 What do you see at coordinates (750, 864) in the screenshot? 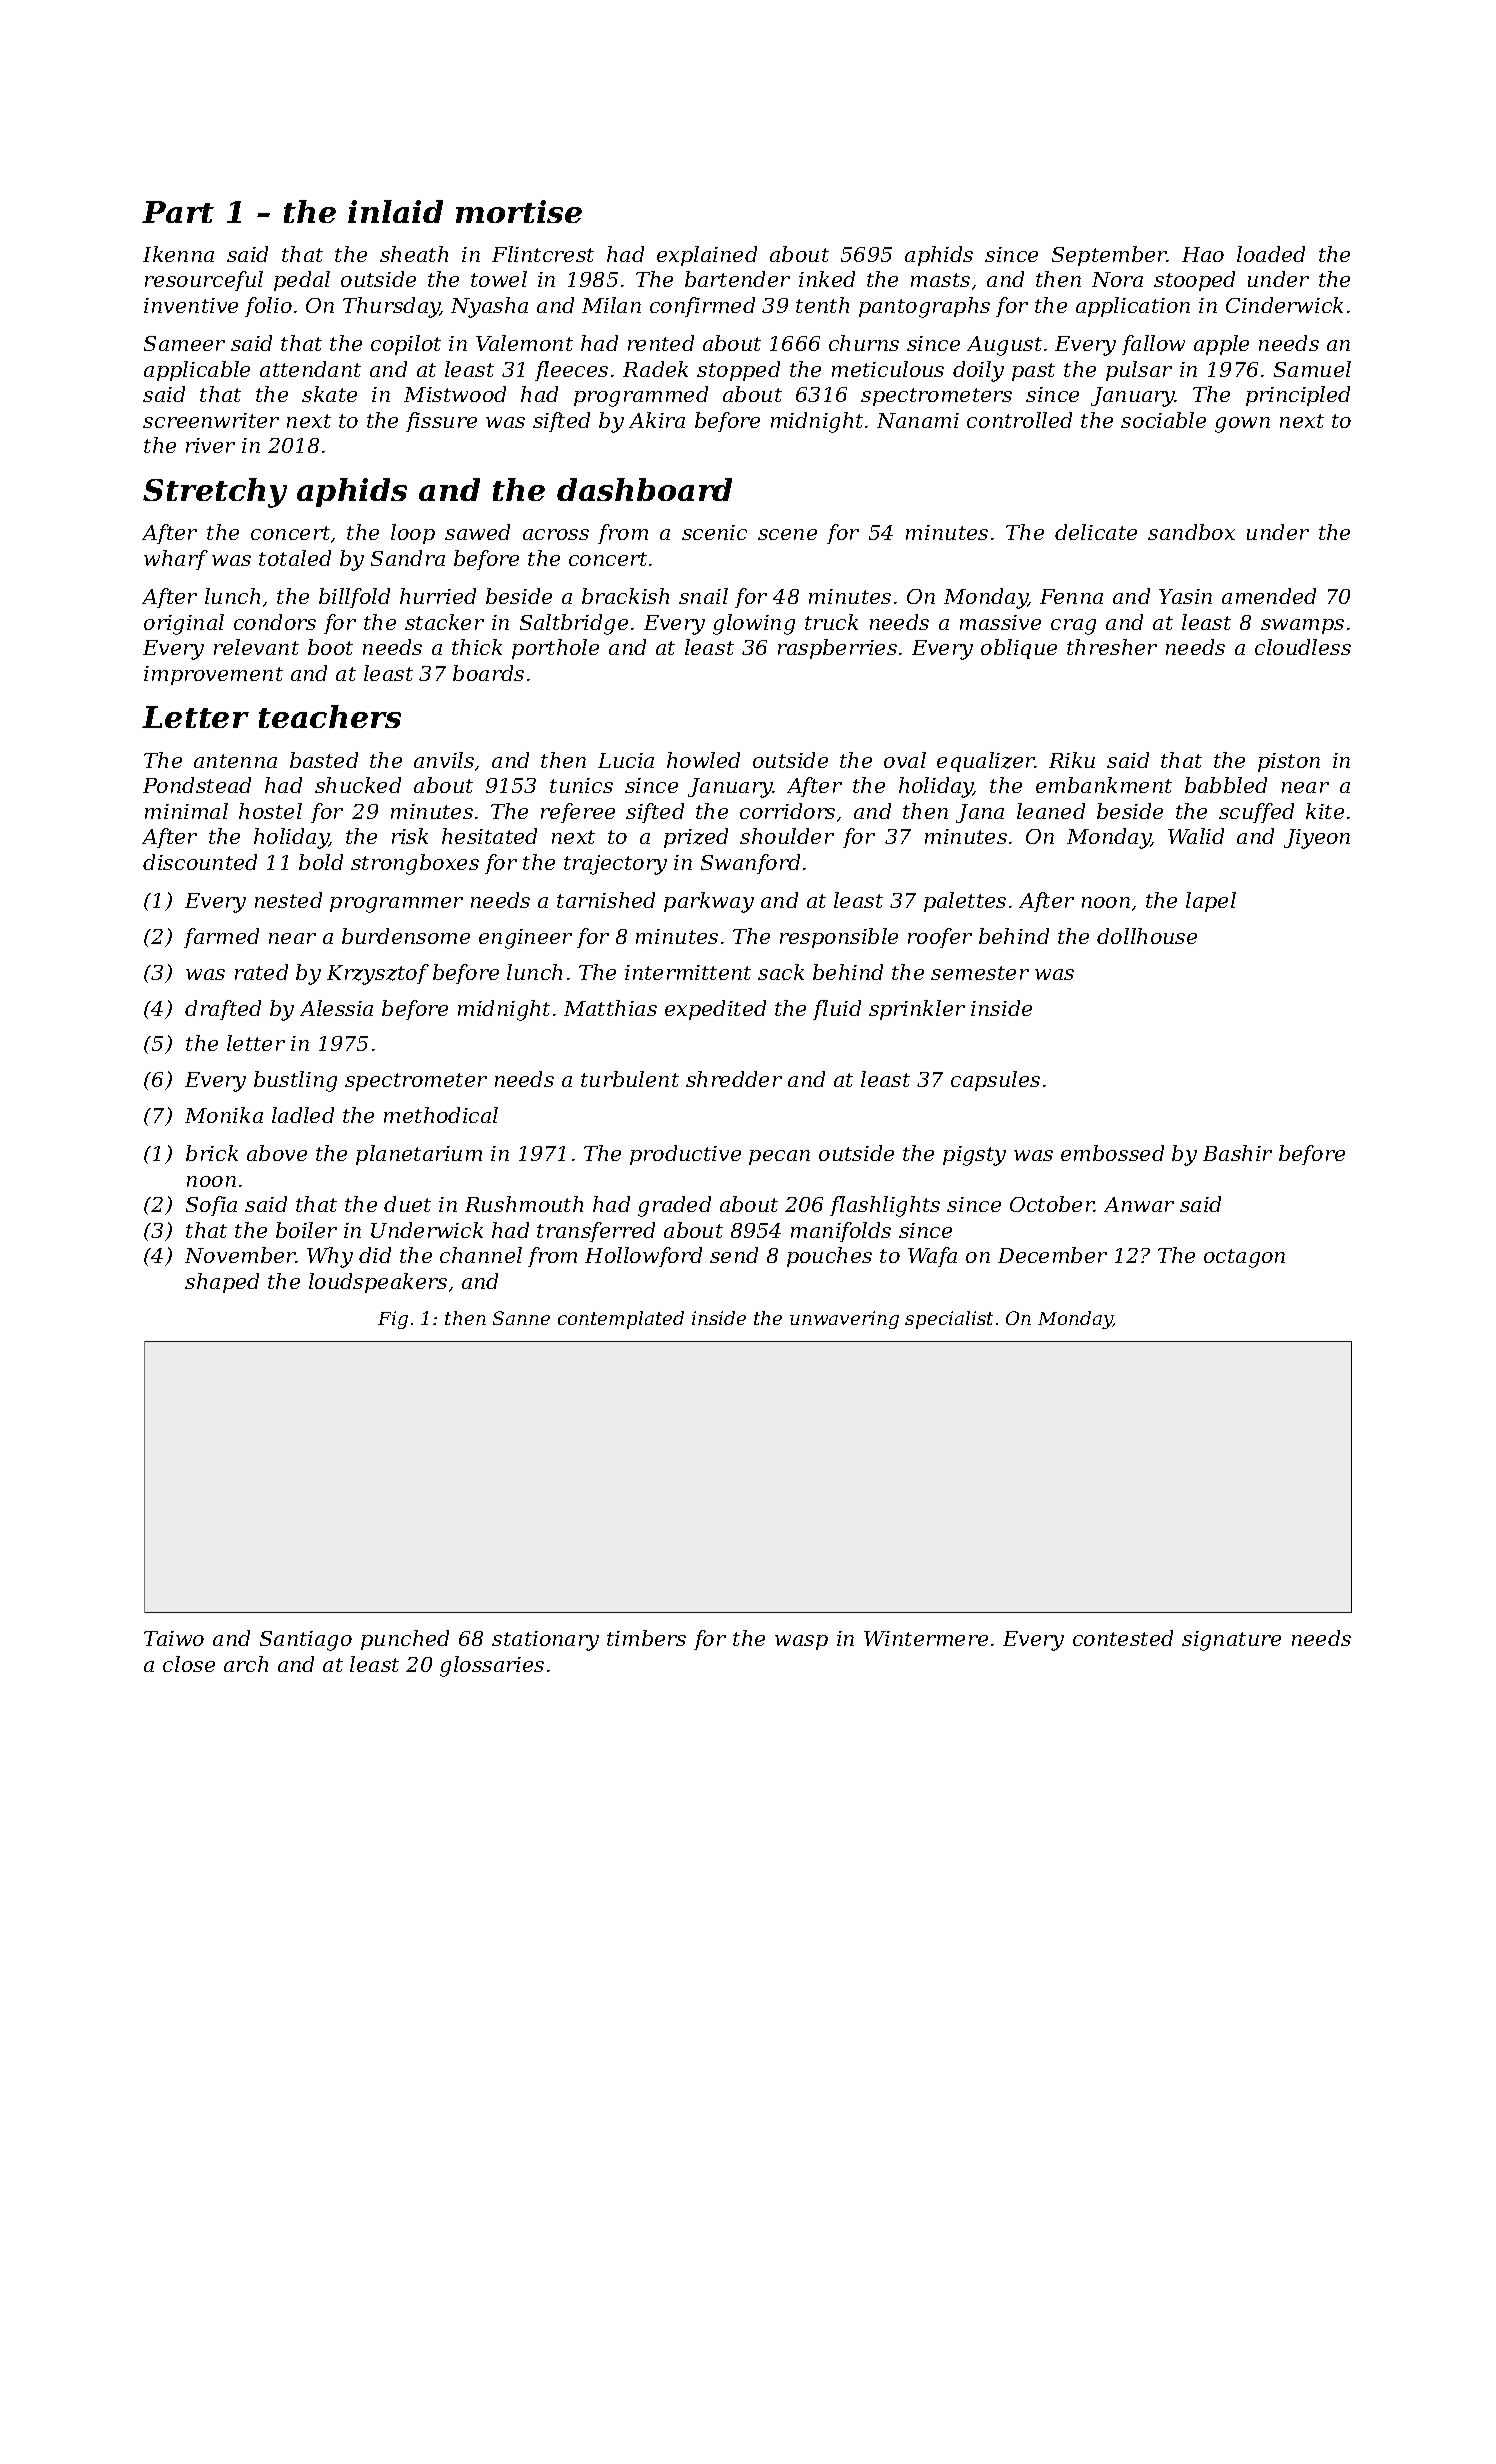
I see `Swanford` at bounding box center [750, 864].
